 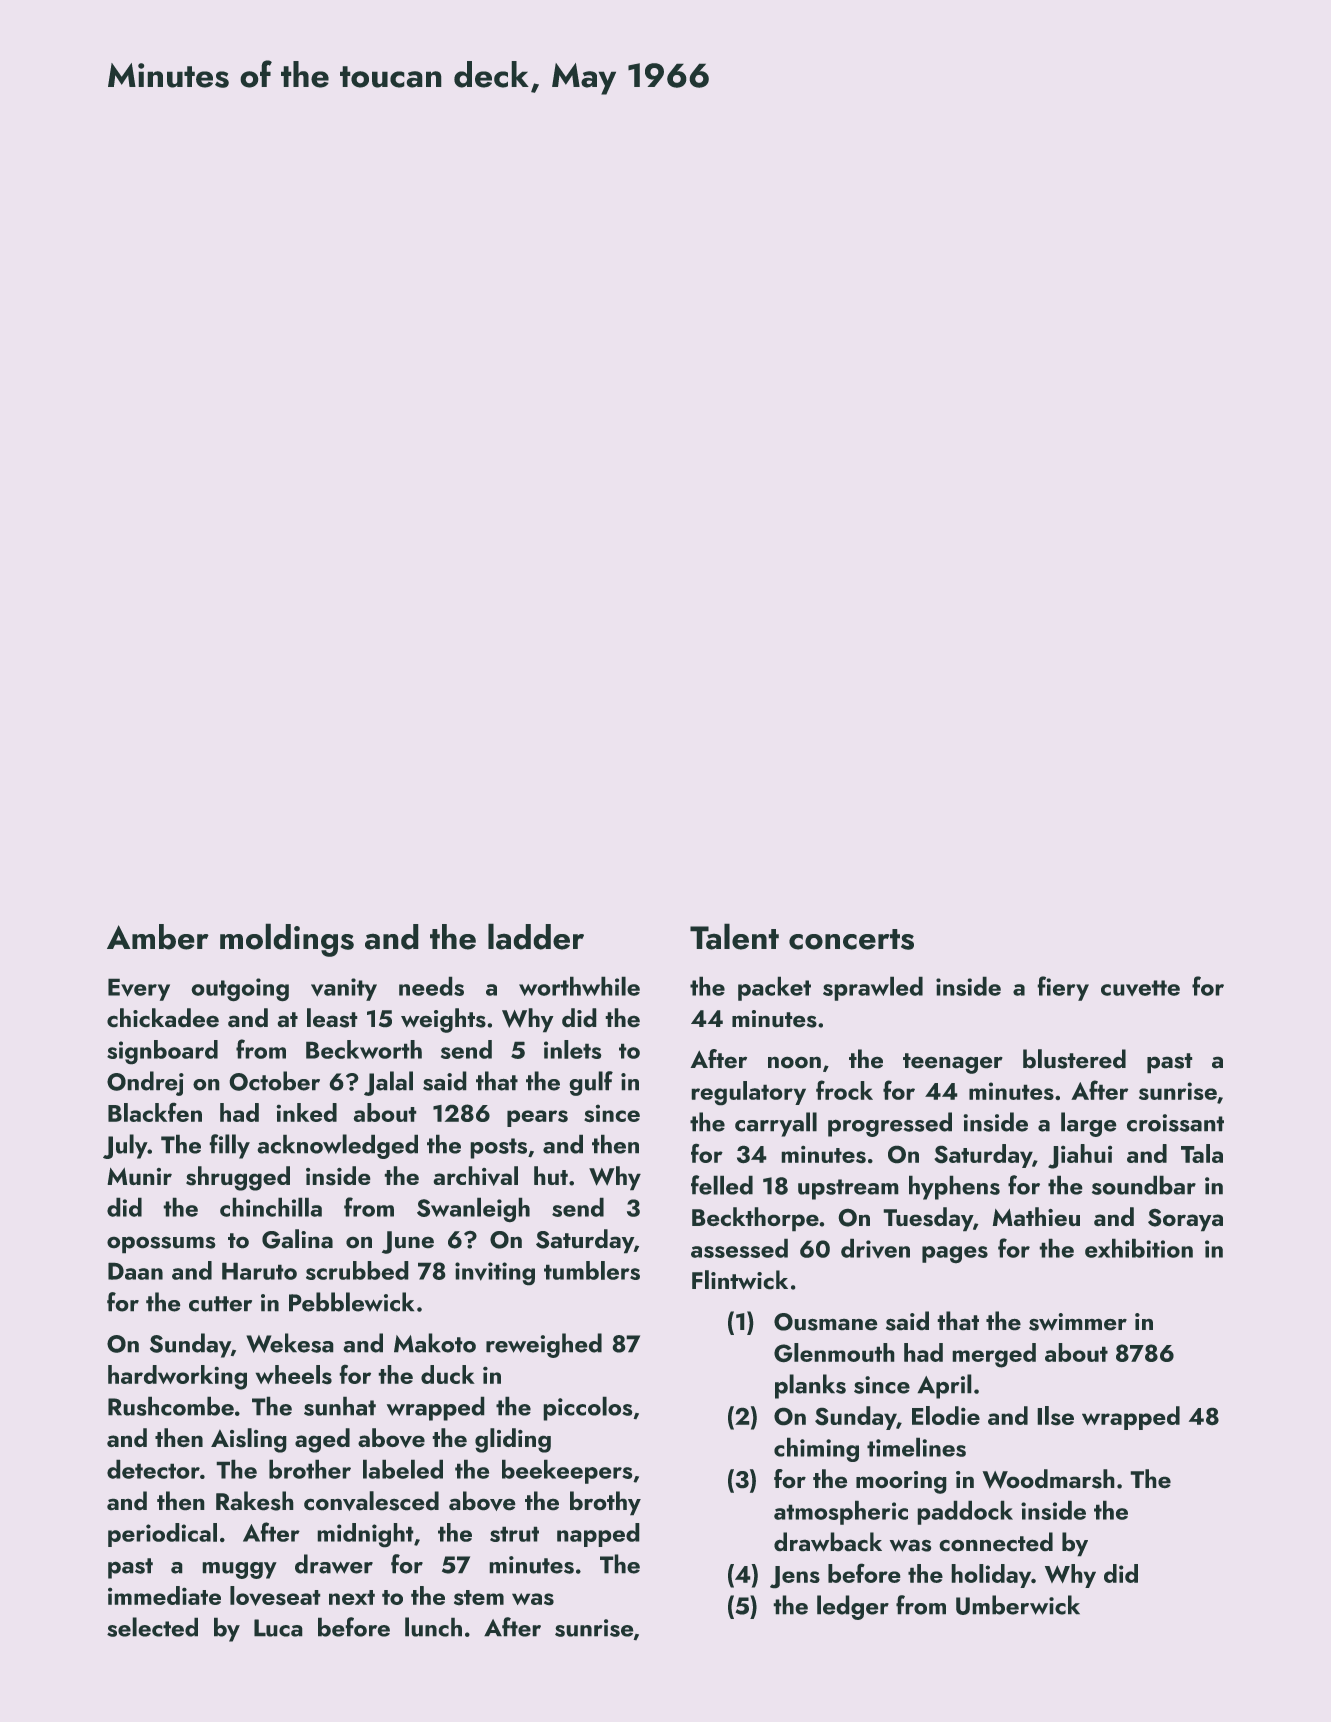 What do you see at coordinates (1063, 988) in the screenshot?
I see `fiery` at bounding box center [1063, 988].
